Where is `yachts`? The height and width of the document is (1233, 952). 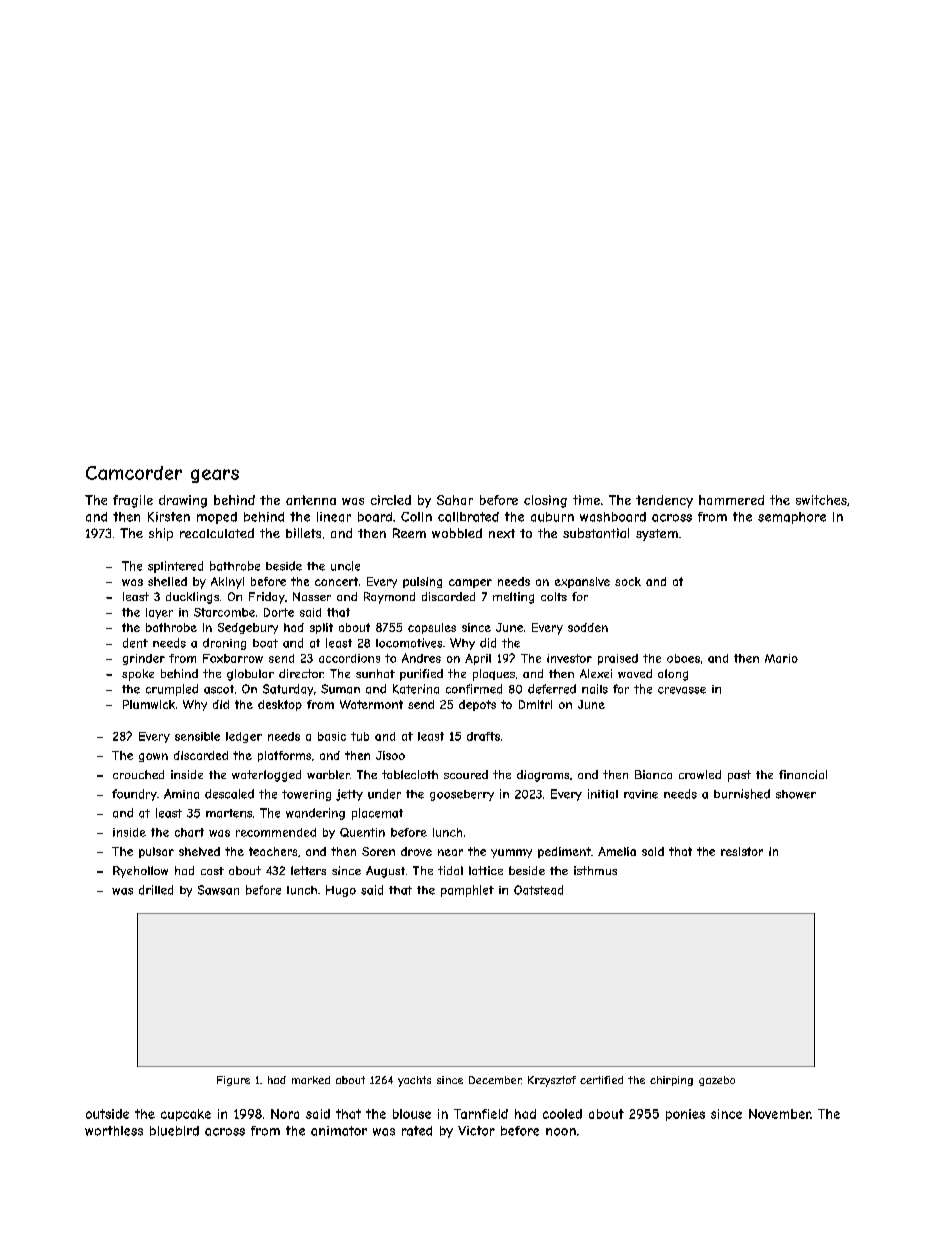
yachts is located at coordinates (414, 1081).
